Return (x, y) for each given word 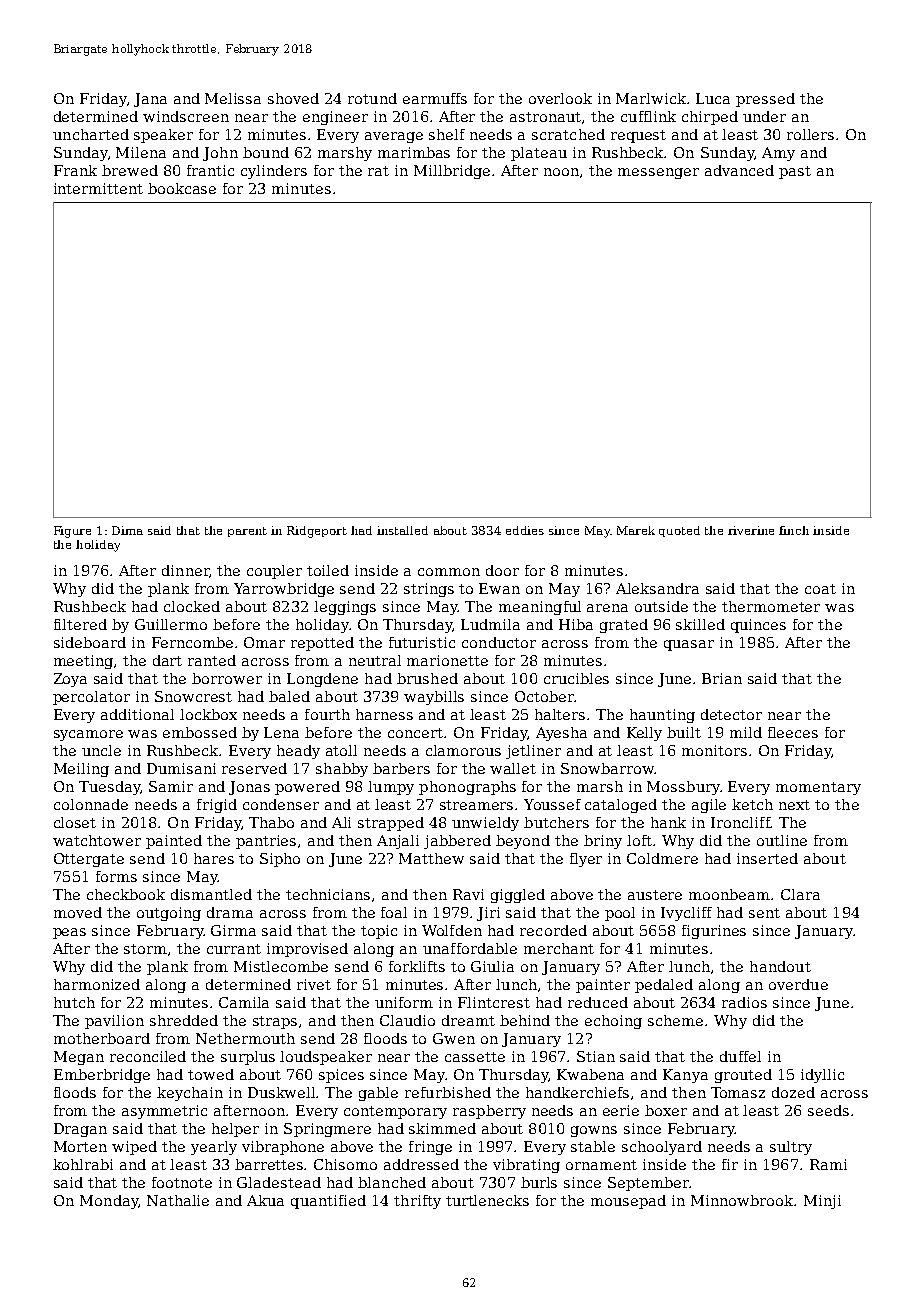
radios (744, 1002)
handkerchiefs (577, 1092)
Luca (713, 98)
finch (794, 530)
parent (247, 532)
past (795, 172)
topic (379, 932)
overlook (560, 98)
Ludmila (490, 624)
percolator (91, 698)
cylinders (274, 172)
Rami (828, 1164)
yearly (214, 1148)
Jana (150, 100)
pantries (266, 842)
